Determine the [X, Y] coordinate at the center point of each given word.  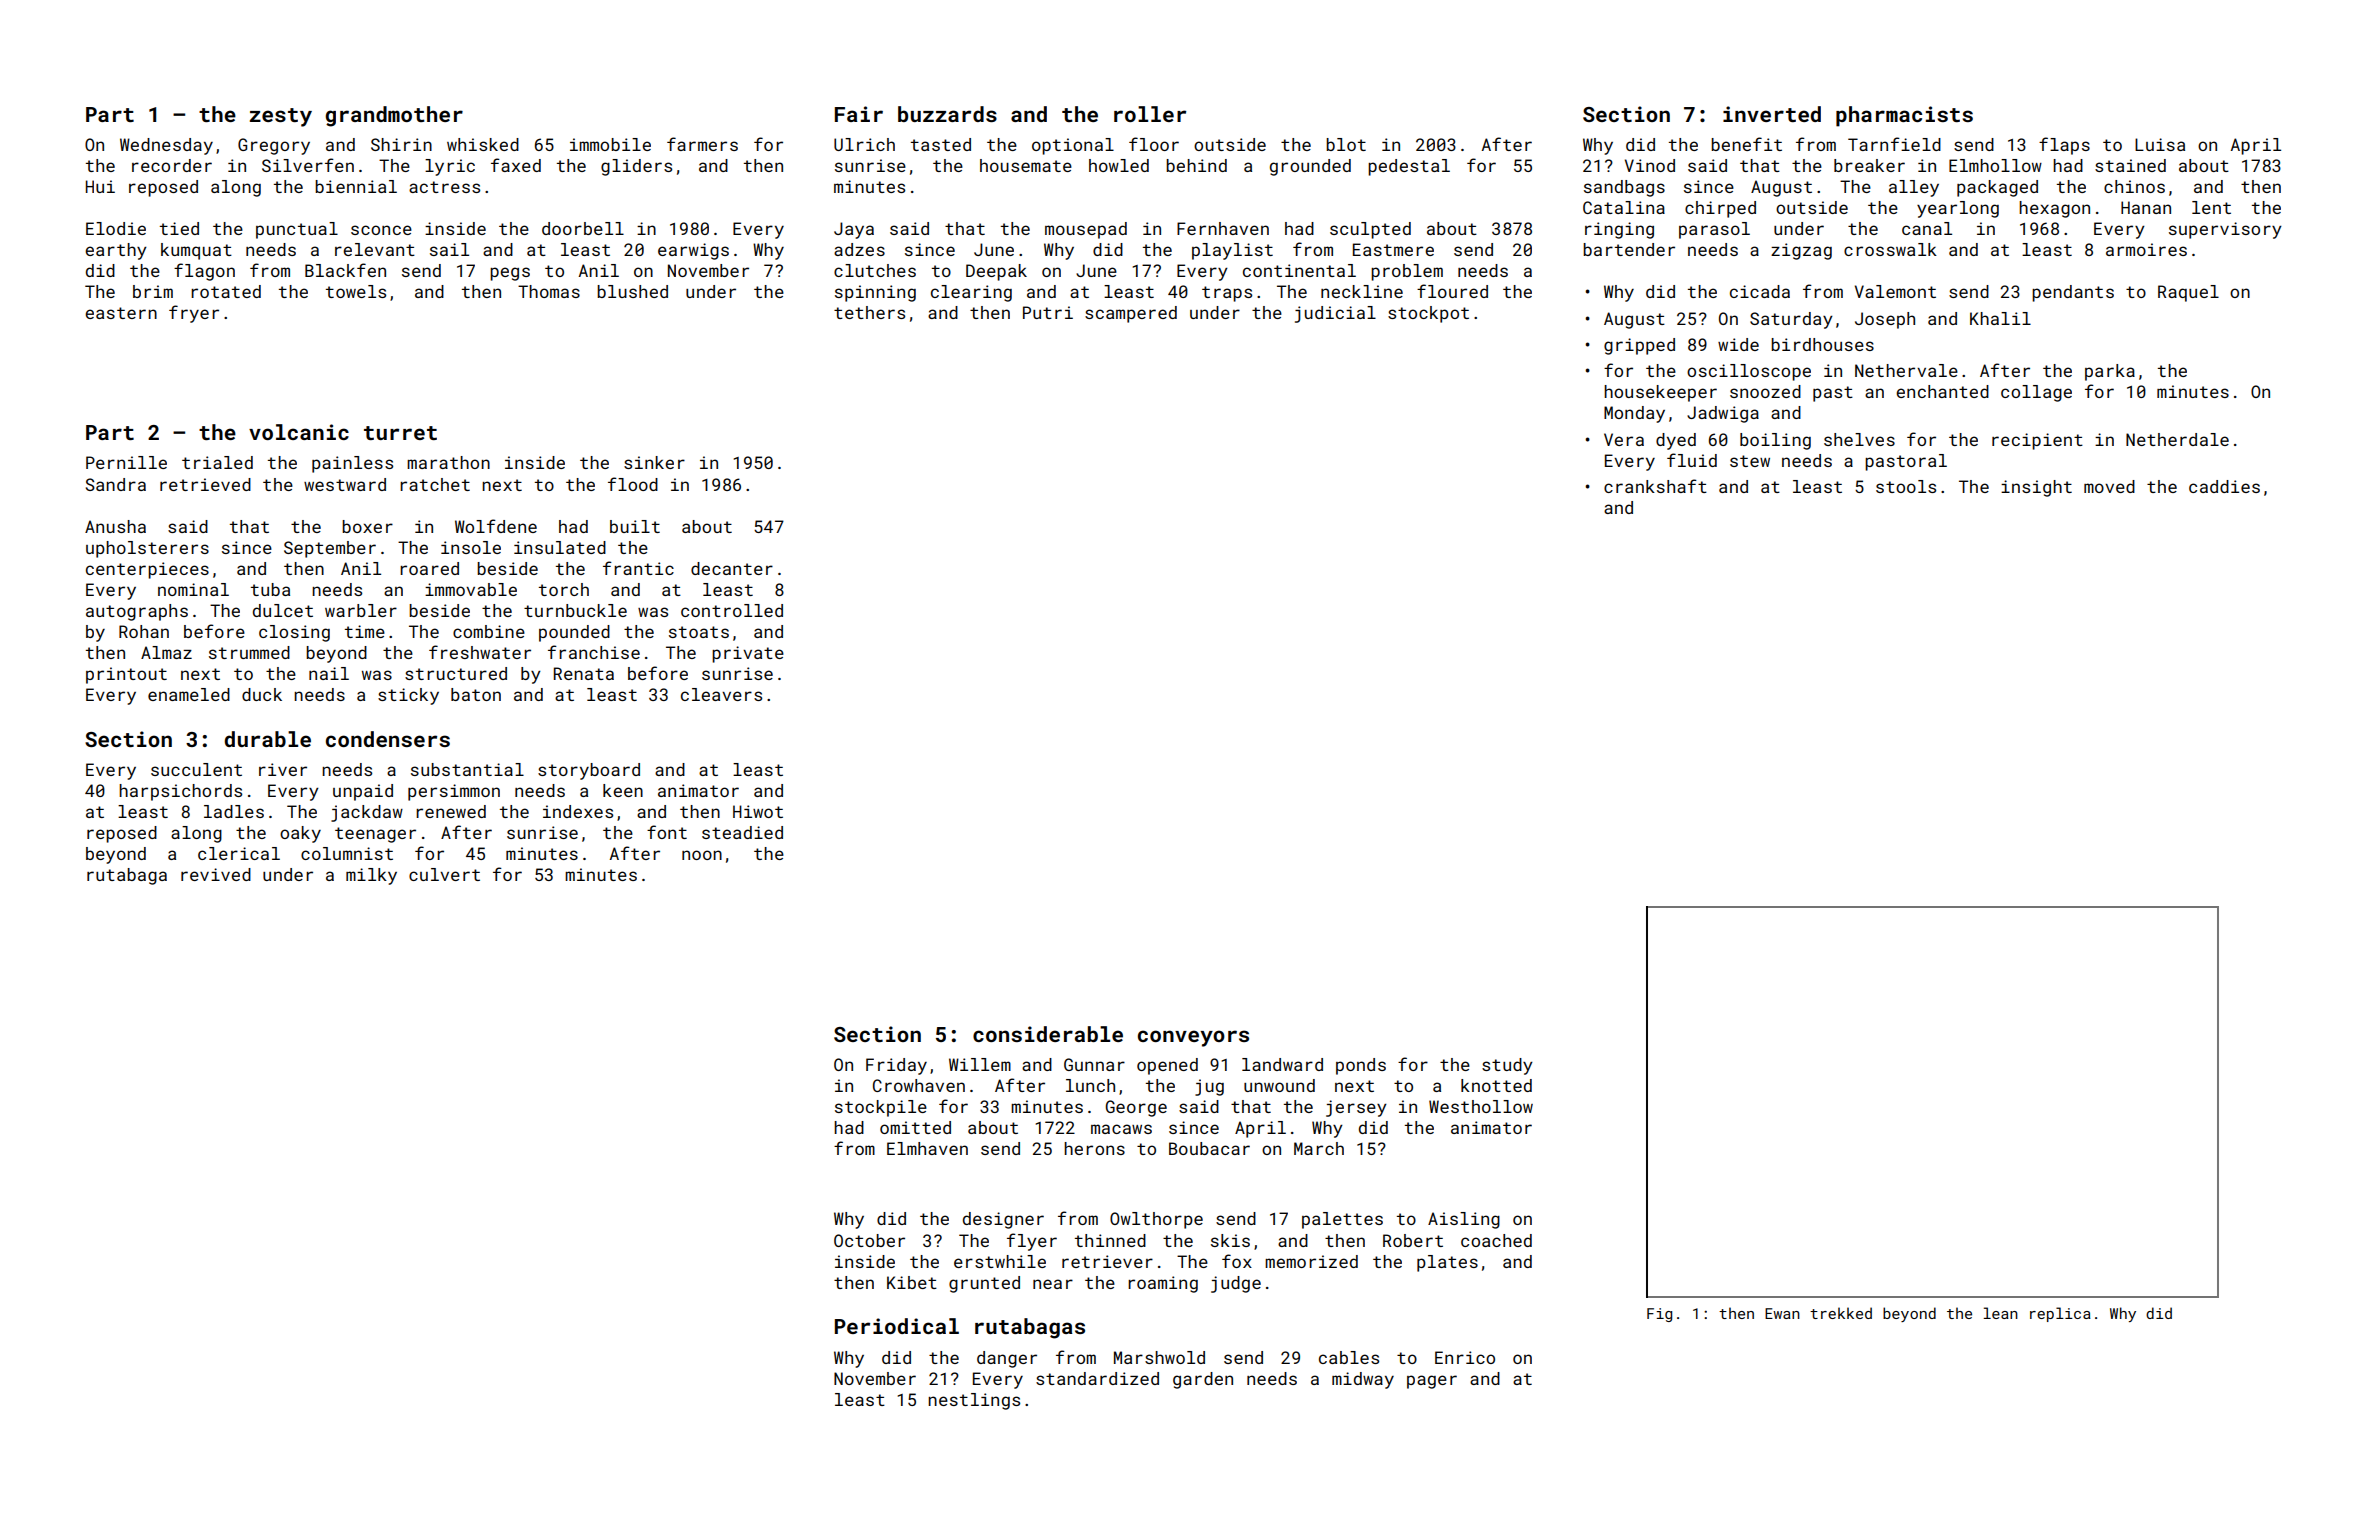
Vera [1624, 439]
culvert [444, 874]
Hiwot [758, 811]
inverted [1772, 114]
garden [1203, 1380]
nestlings [974, 1401]
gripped [1639, 346]
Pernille [126, 462]
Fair [859, 114]
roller [1150, 114]
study [1507, 1066]
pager [1432, 1382]
